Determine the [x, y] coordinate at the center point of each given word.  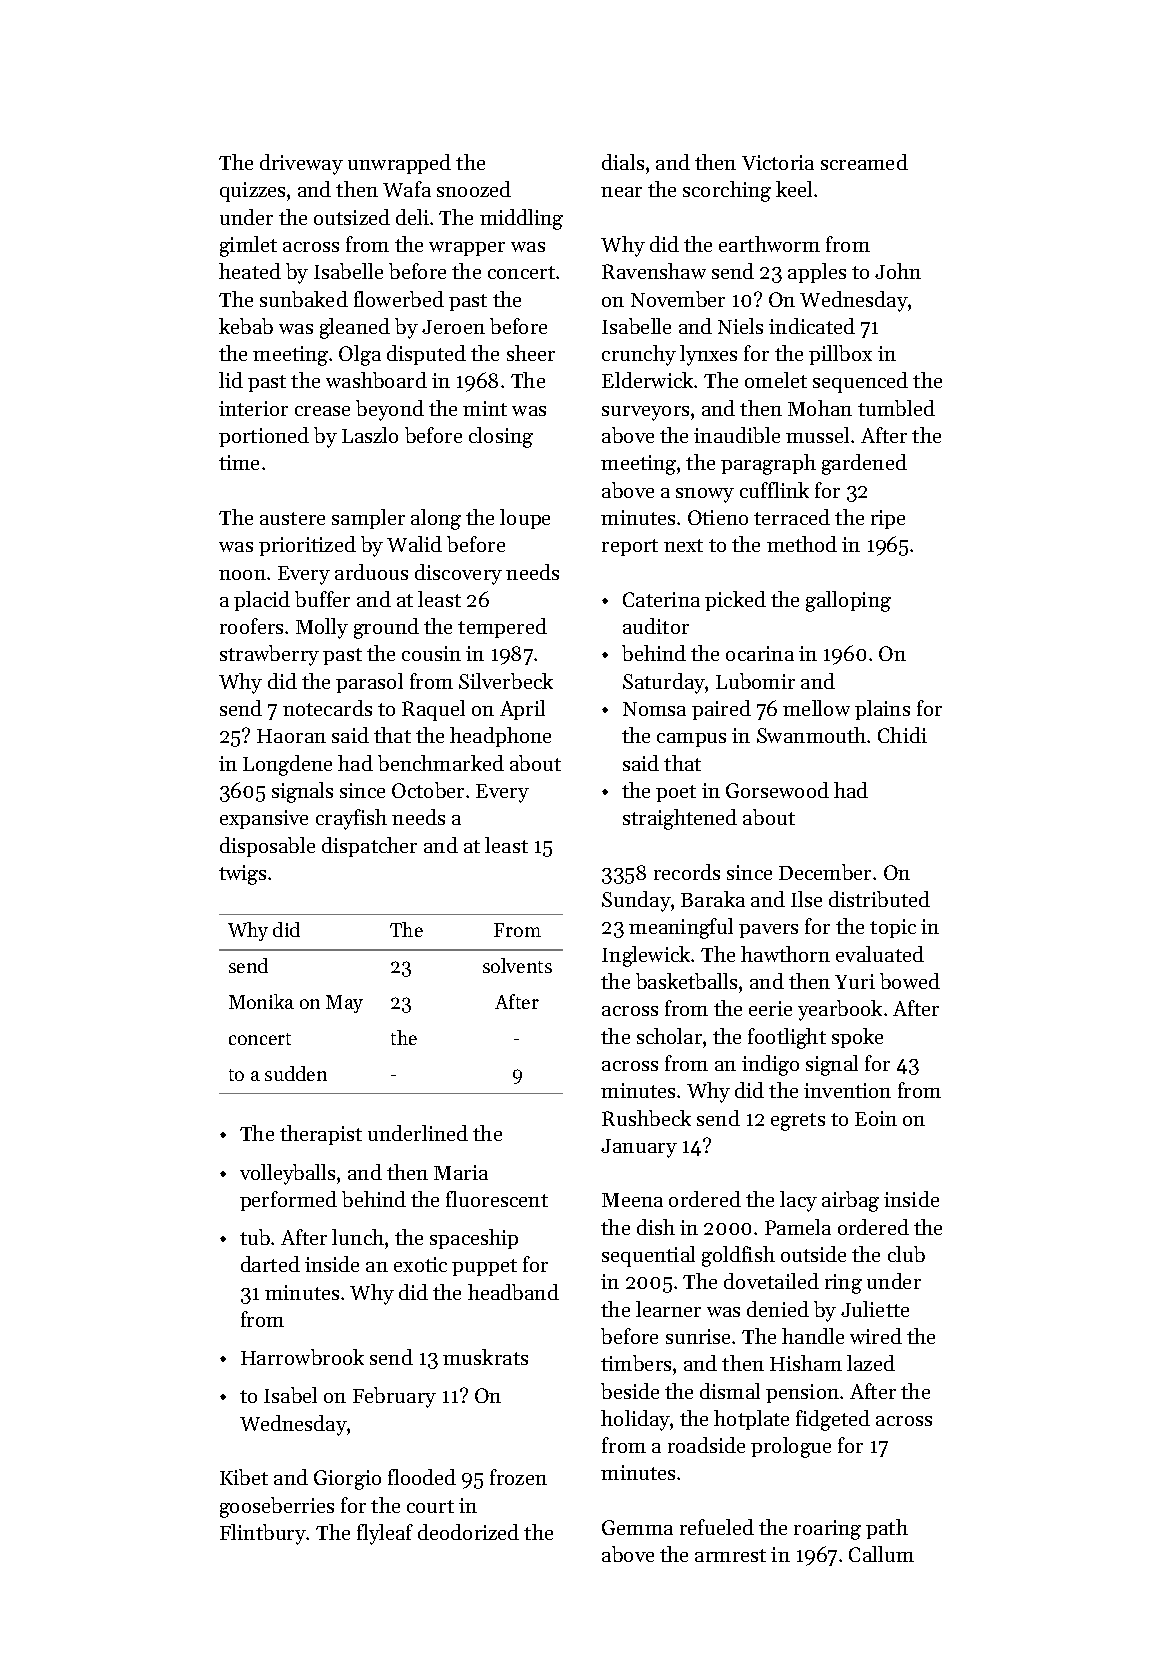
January [639, 1148]
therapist [321, 1135]
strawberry [269, 655]
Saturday [664, 683]
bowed [910, 981]
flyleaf [385, 1534]
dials [623, 162]
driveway [301, 164]
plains [882, 710]
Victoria [778, 162]
